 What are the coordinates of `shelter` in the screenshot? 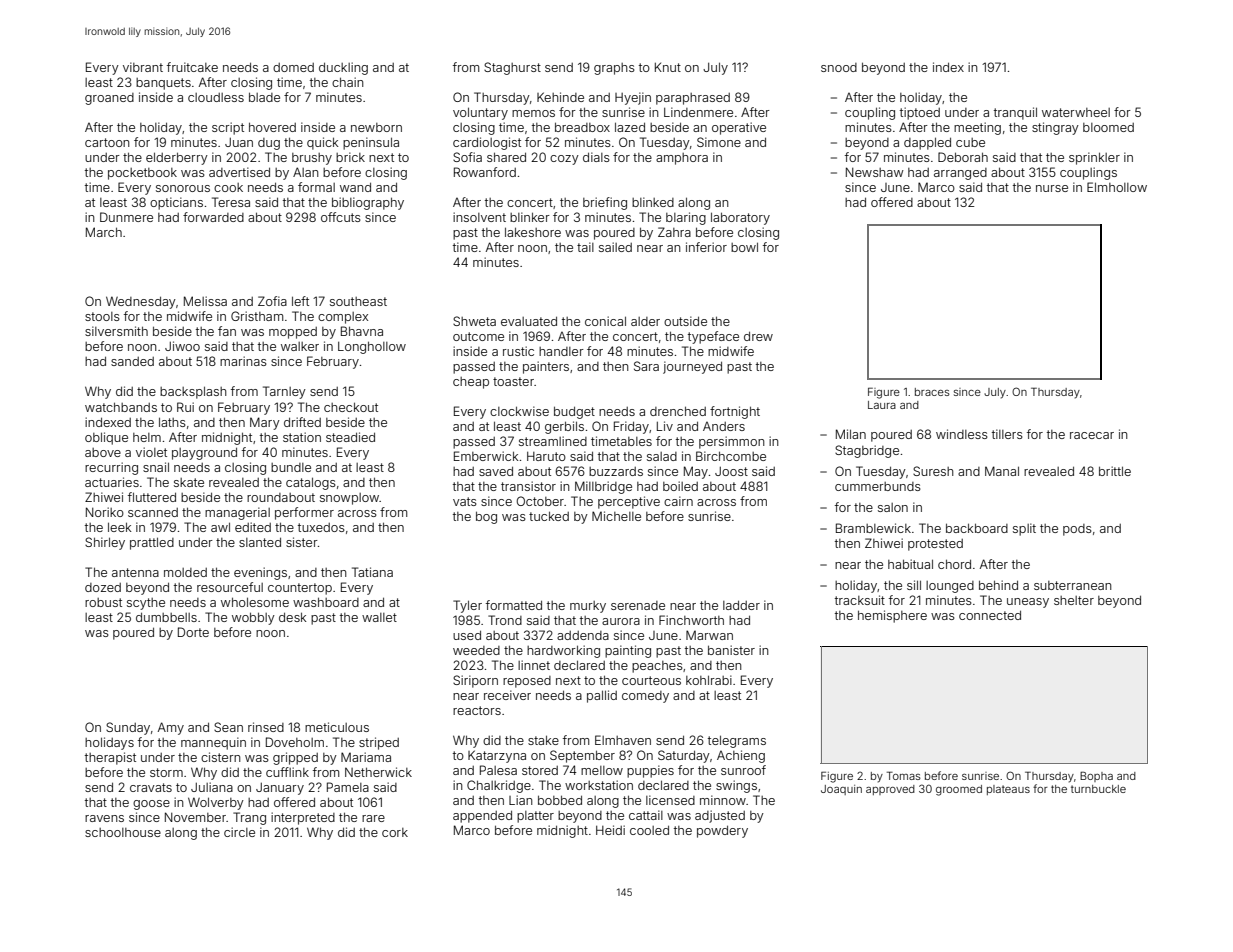 It's located at (1074, 600).
